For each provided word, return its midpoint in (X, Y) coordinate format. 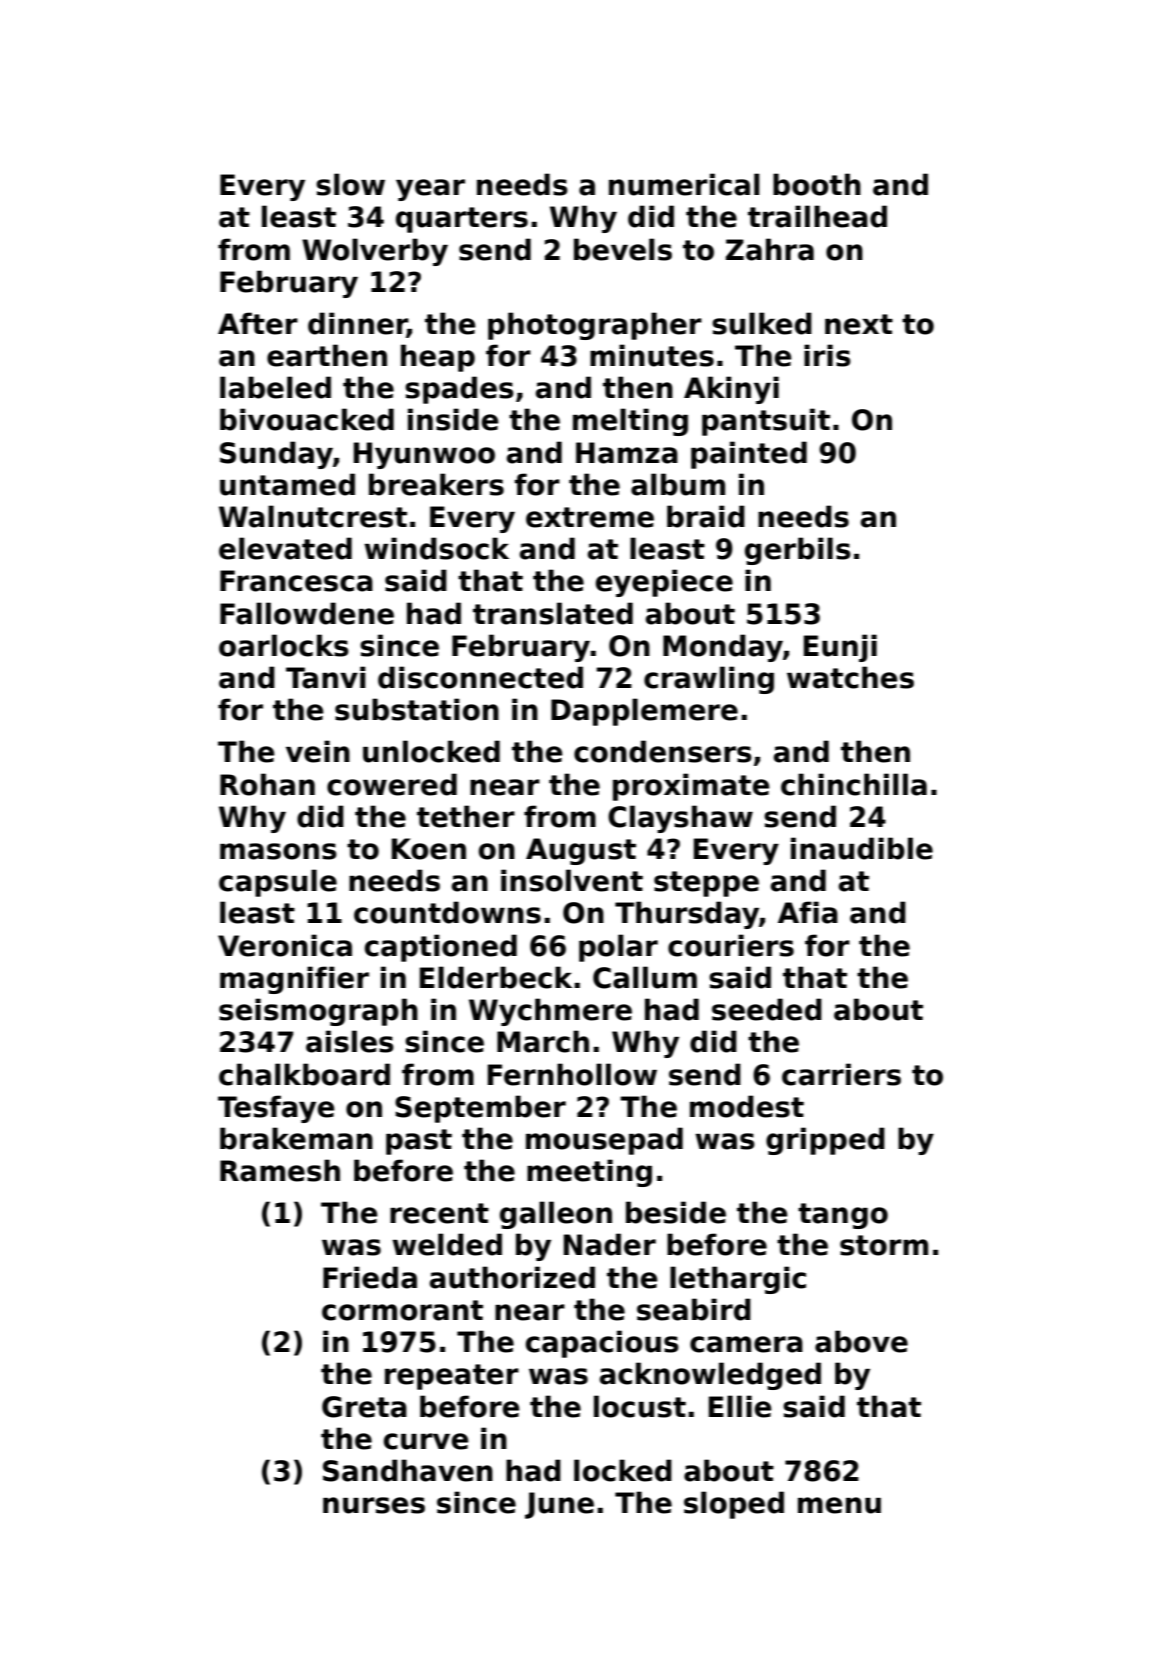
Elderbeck (496, 977)
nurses (374, 1505)
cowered (392, 784)
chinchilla (854, 784)
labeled (275, 387)
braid (706, 516)
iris (827, 355)
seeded (767, 1009)
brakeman (296, 1138)
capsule (278, 883)
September (480, 1109)
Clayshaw (680, 819)
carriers (841, 1074)
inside (453, 419)
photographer (595, 326)
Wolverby (375, 252)
